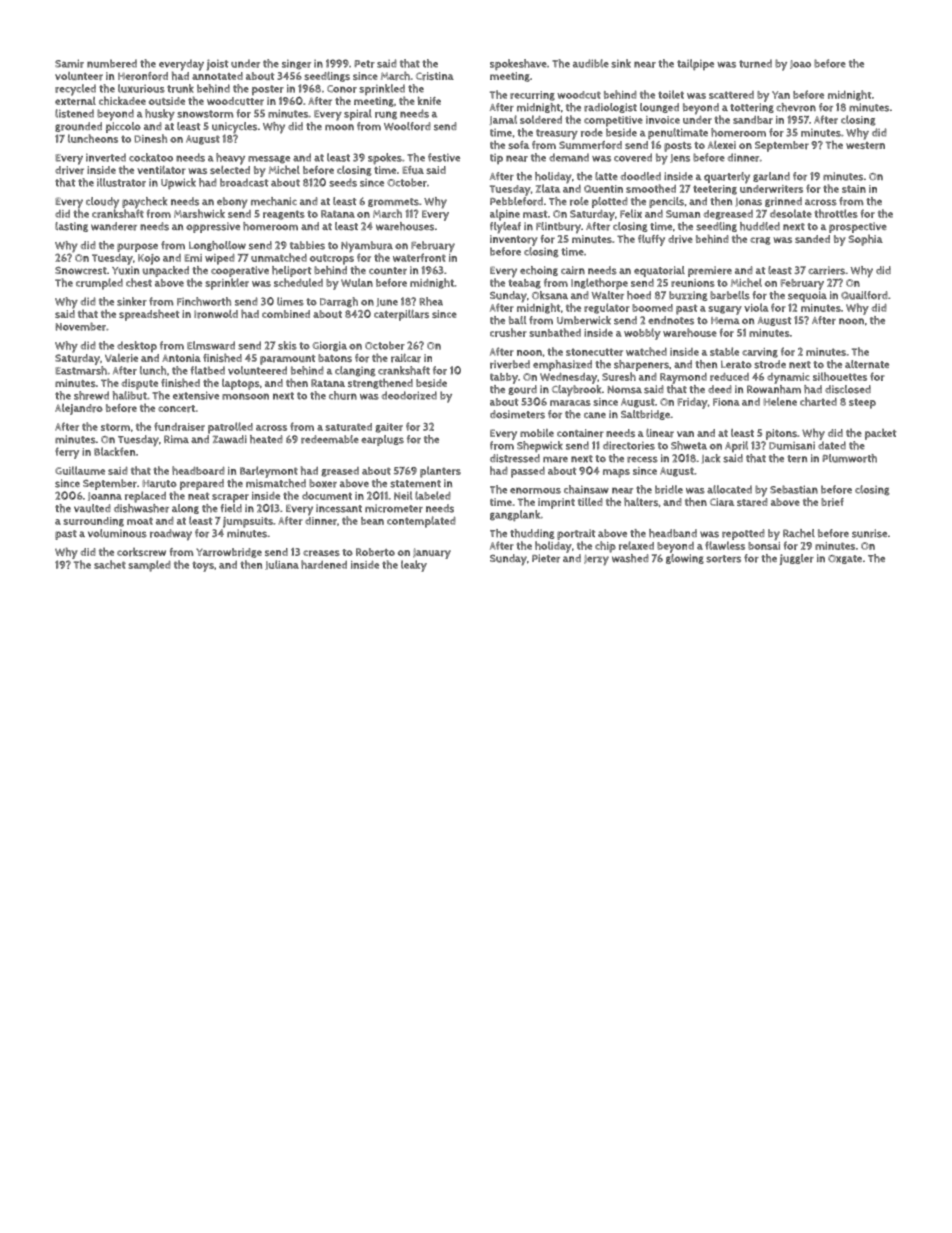 The height and width of the page is (1233, 952). Describe the element at coordinates (693, 283) in the page. I see `reunions` at that location.
